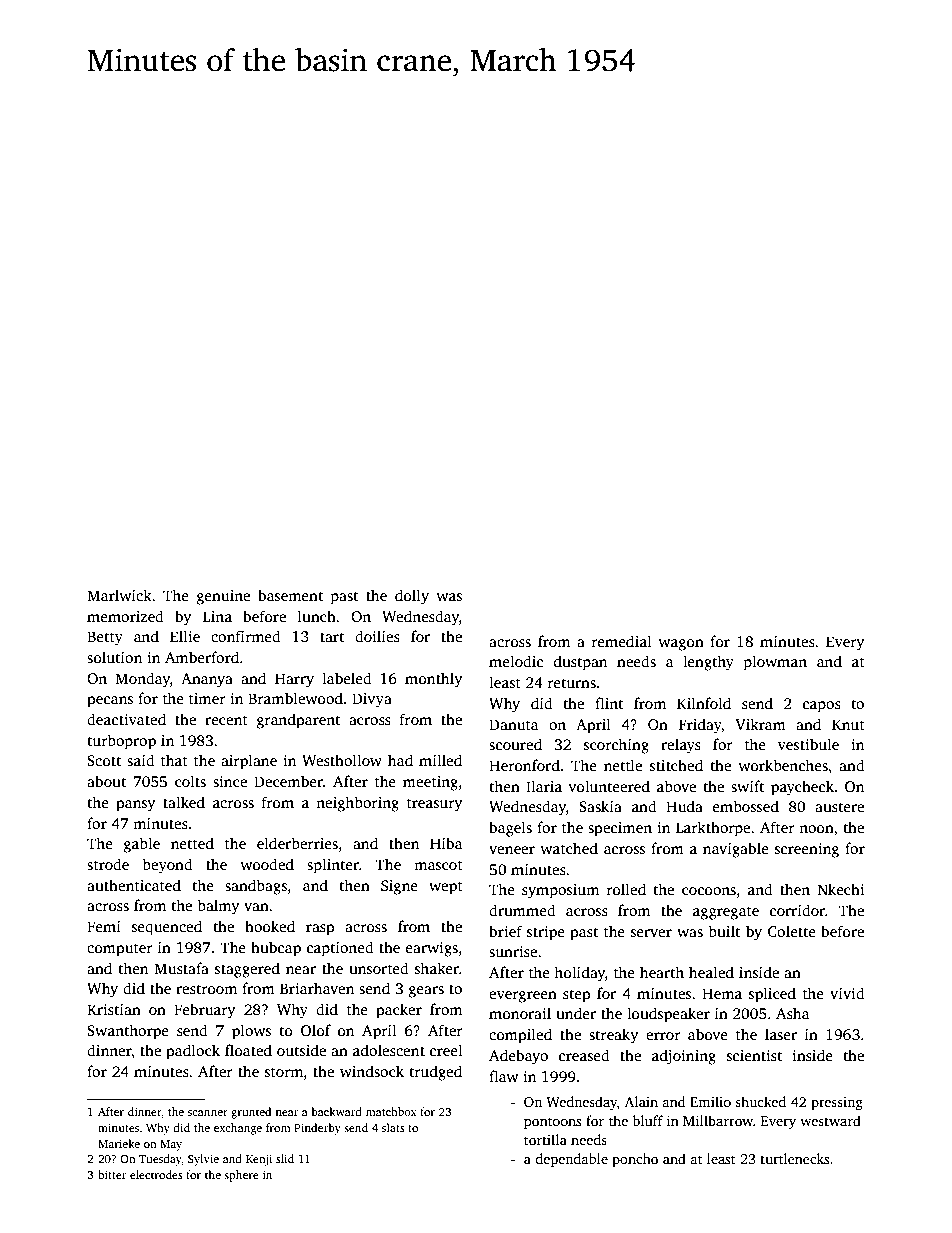  What do you see at coordinates (681, 645) in the screenshot?
I see `wagon` at bounding box center [681, 645].
